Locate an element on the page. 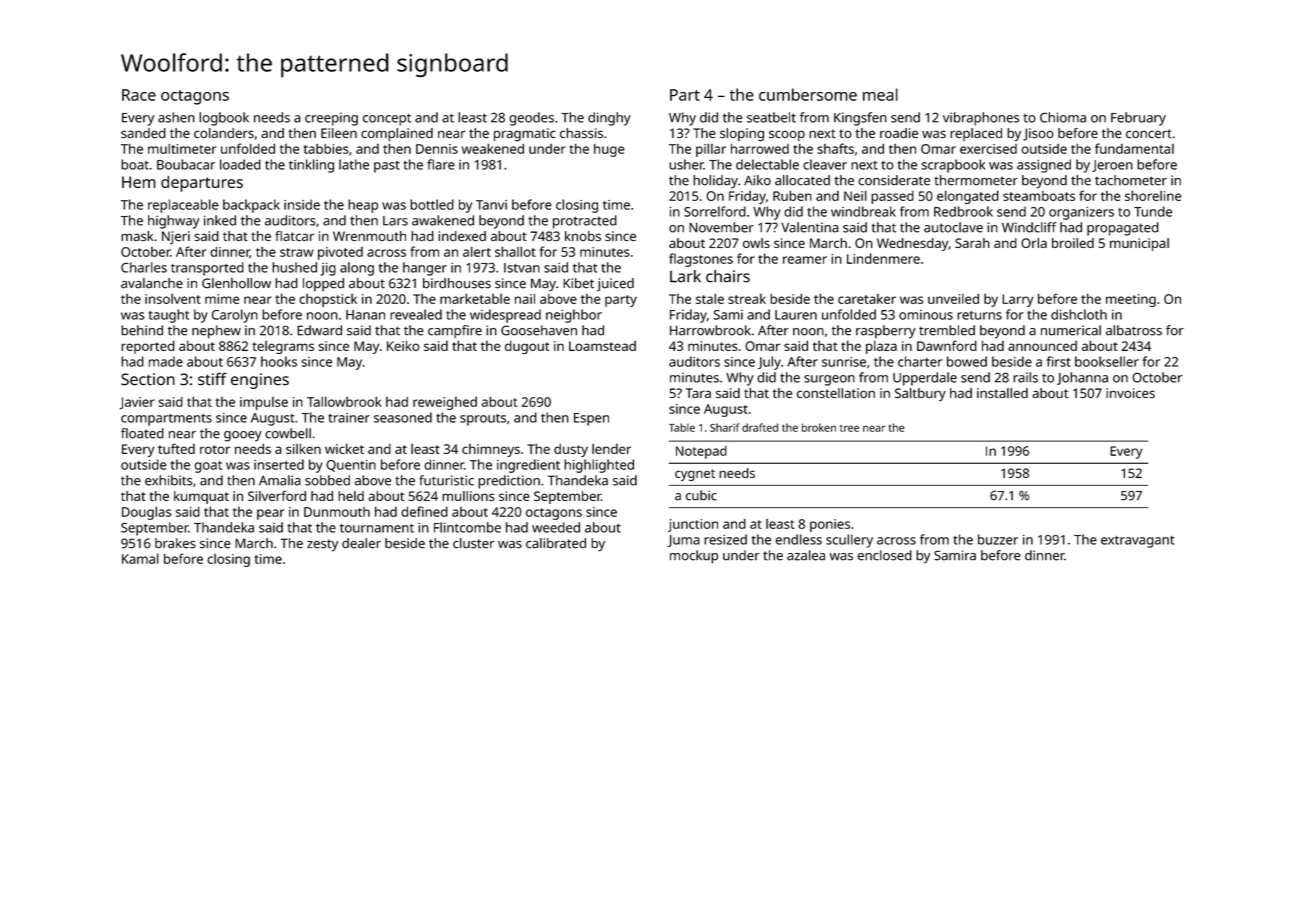  impulse is located at coordinates (264, 403).
